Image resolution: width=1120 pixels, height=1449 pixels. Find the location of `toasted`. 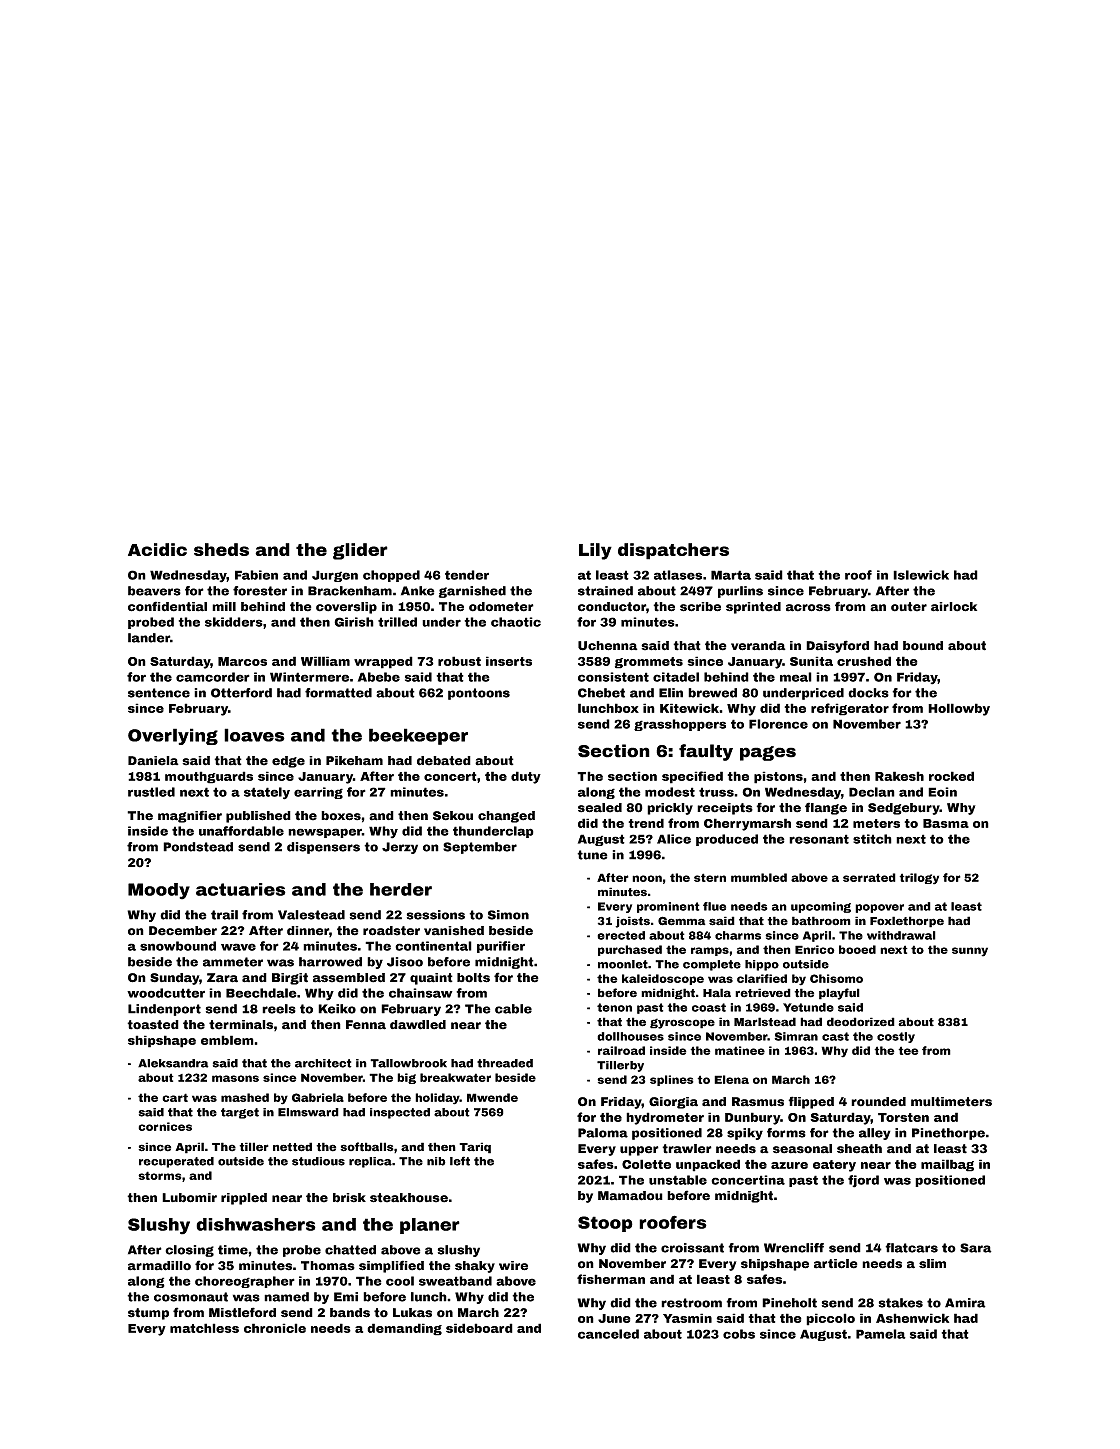

toasted is located at coordinates (153, 1025).
